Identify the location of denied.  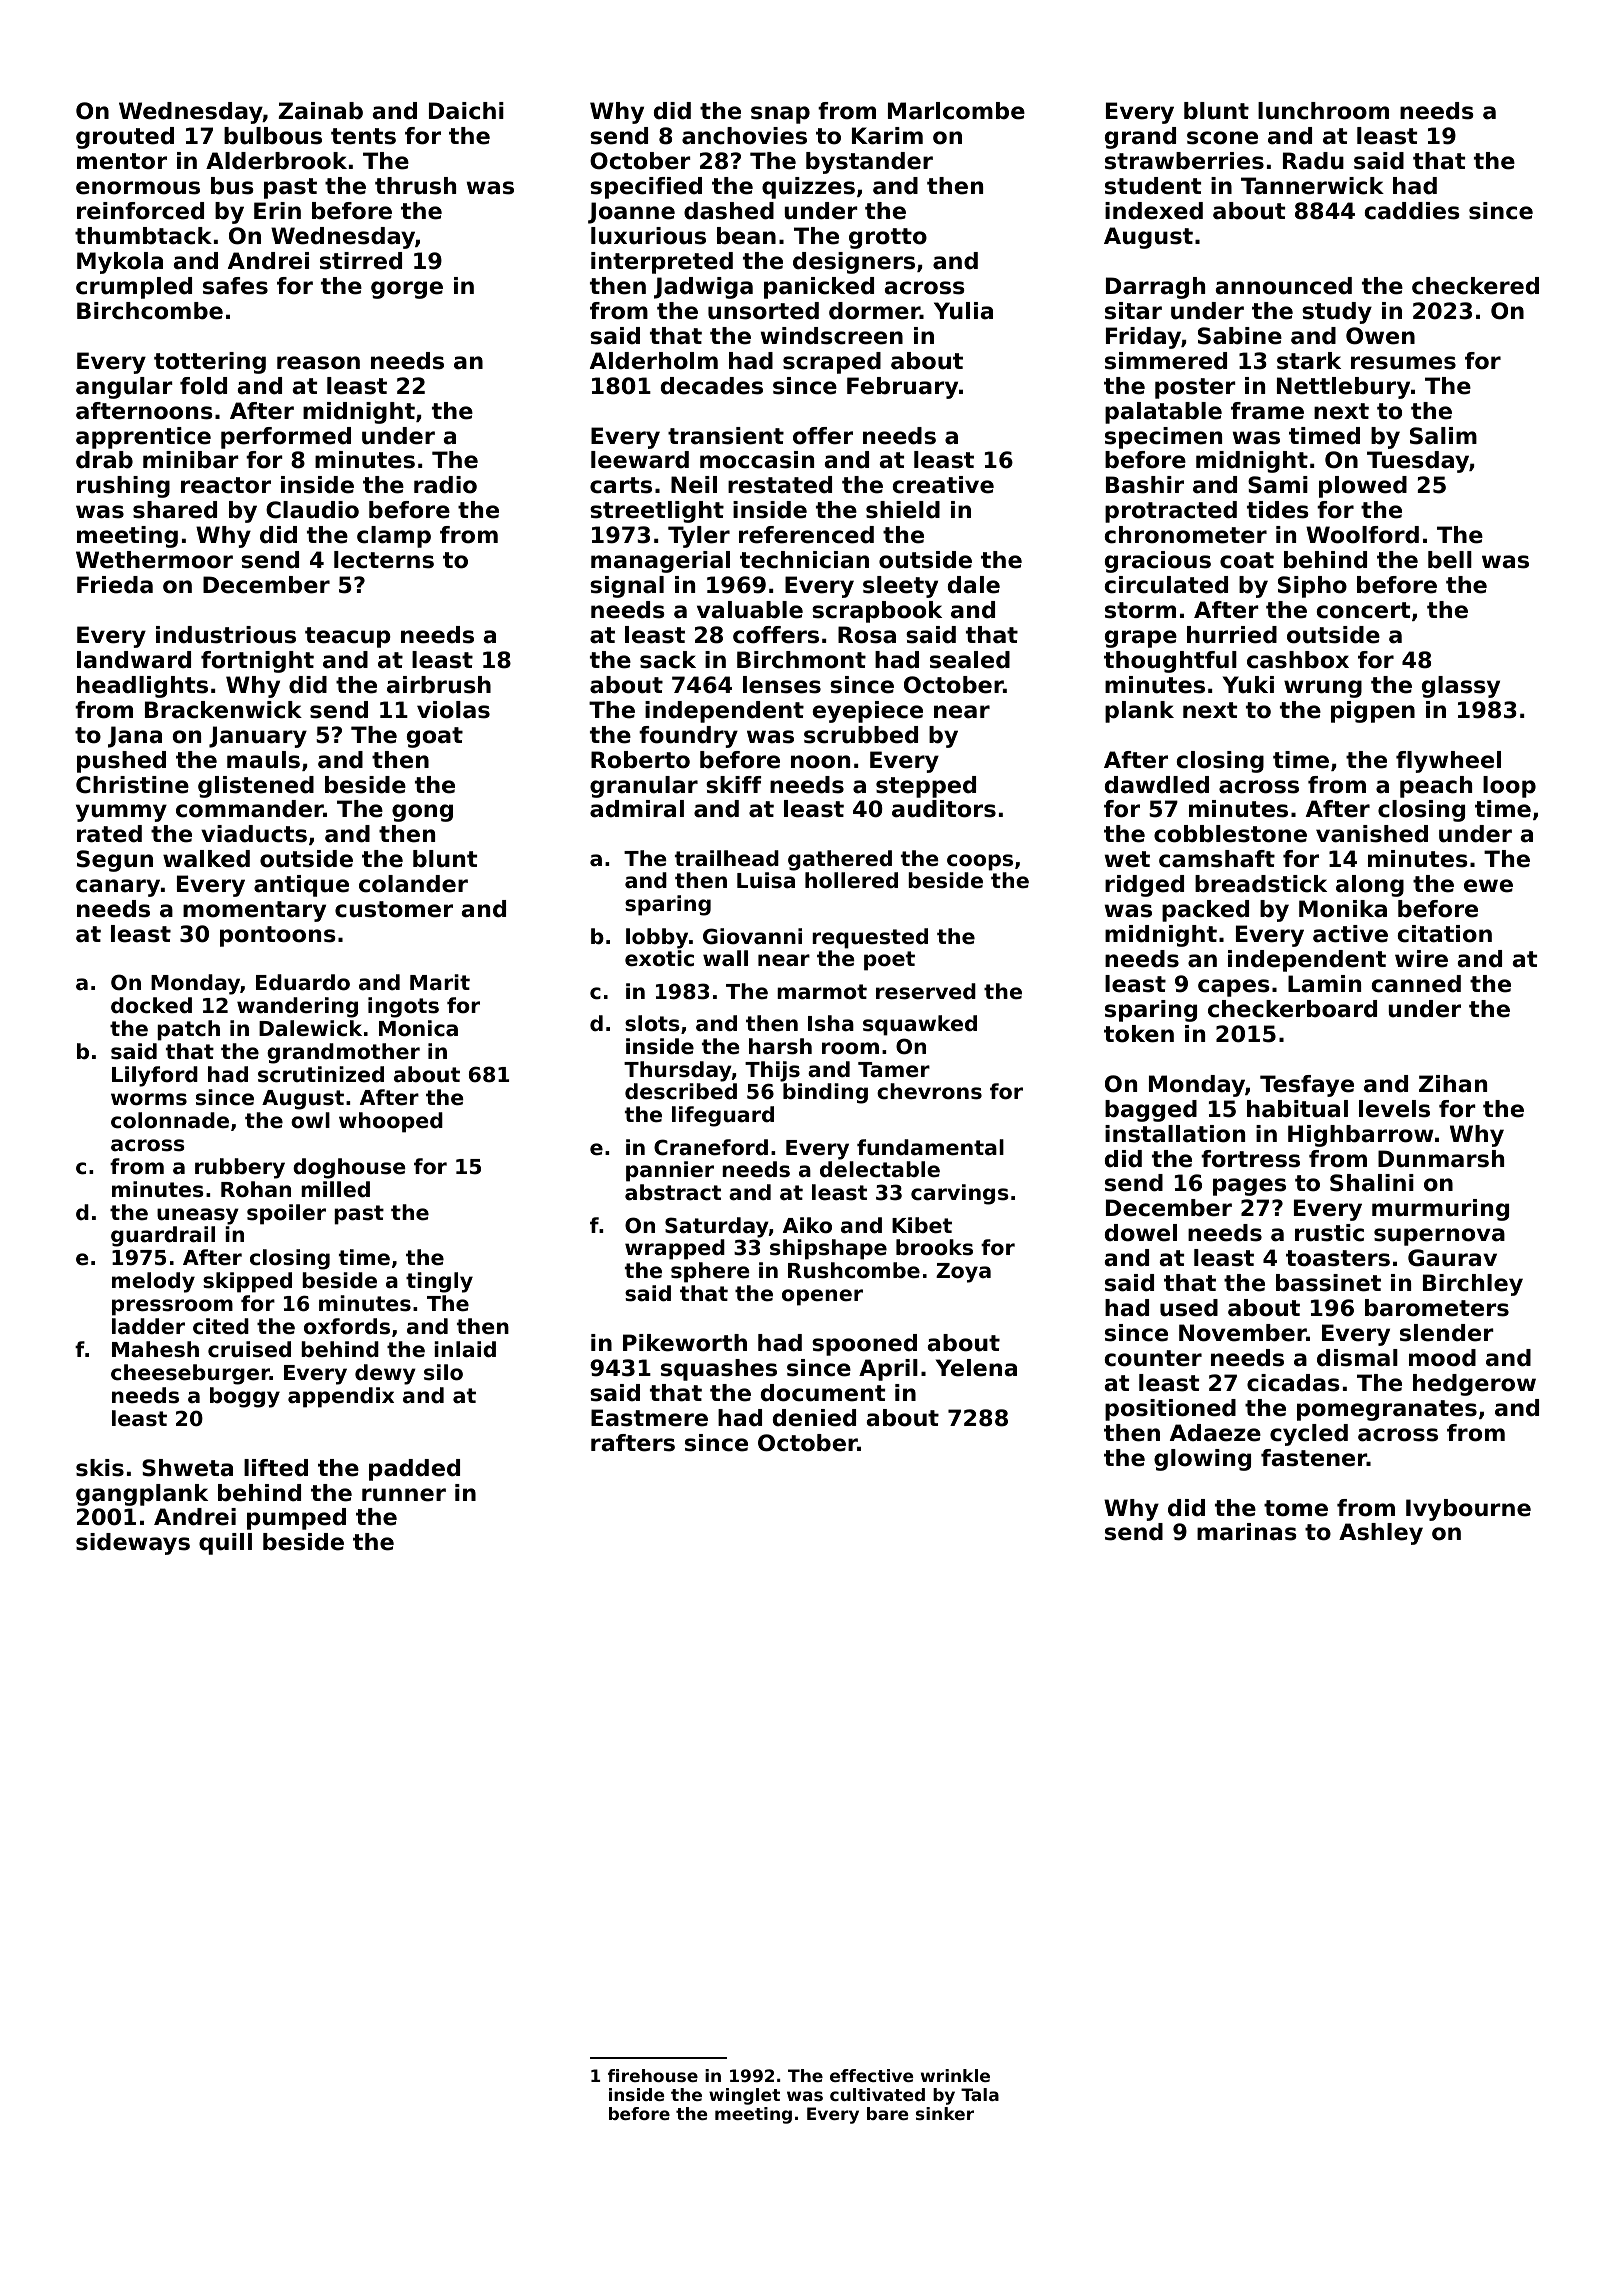
(814, 1418).
